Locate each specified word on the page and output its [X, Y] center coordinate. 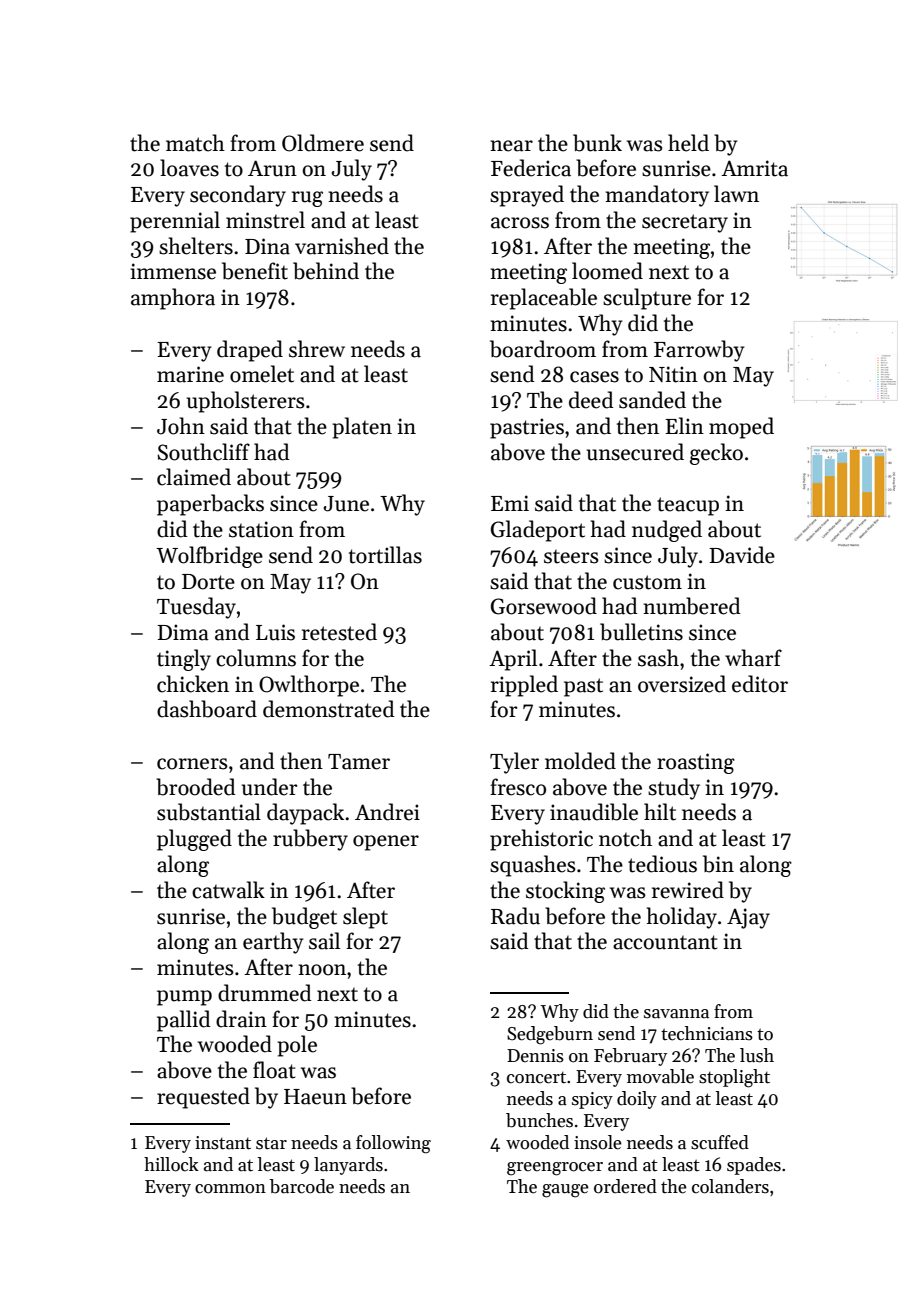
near [511, 146]
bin [718, 864]
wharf [753, 658]
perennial [175, 222]
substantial [209, 812]
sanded [652, 400]
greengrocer [555, 1169]
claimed [194, 477]
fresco [518, 787]
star [271, 1143]
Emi [510, 503]
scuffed [720, 1142]
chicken [193, 684]
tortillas [385, 555]
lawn [736, 194]
